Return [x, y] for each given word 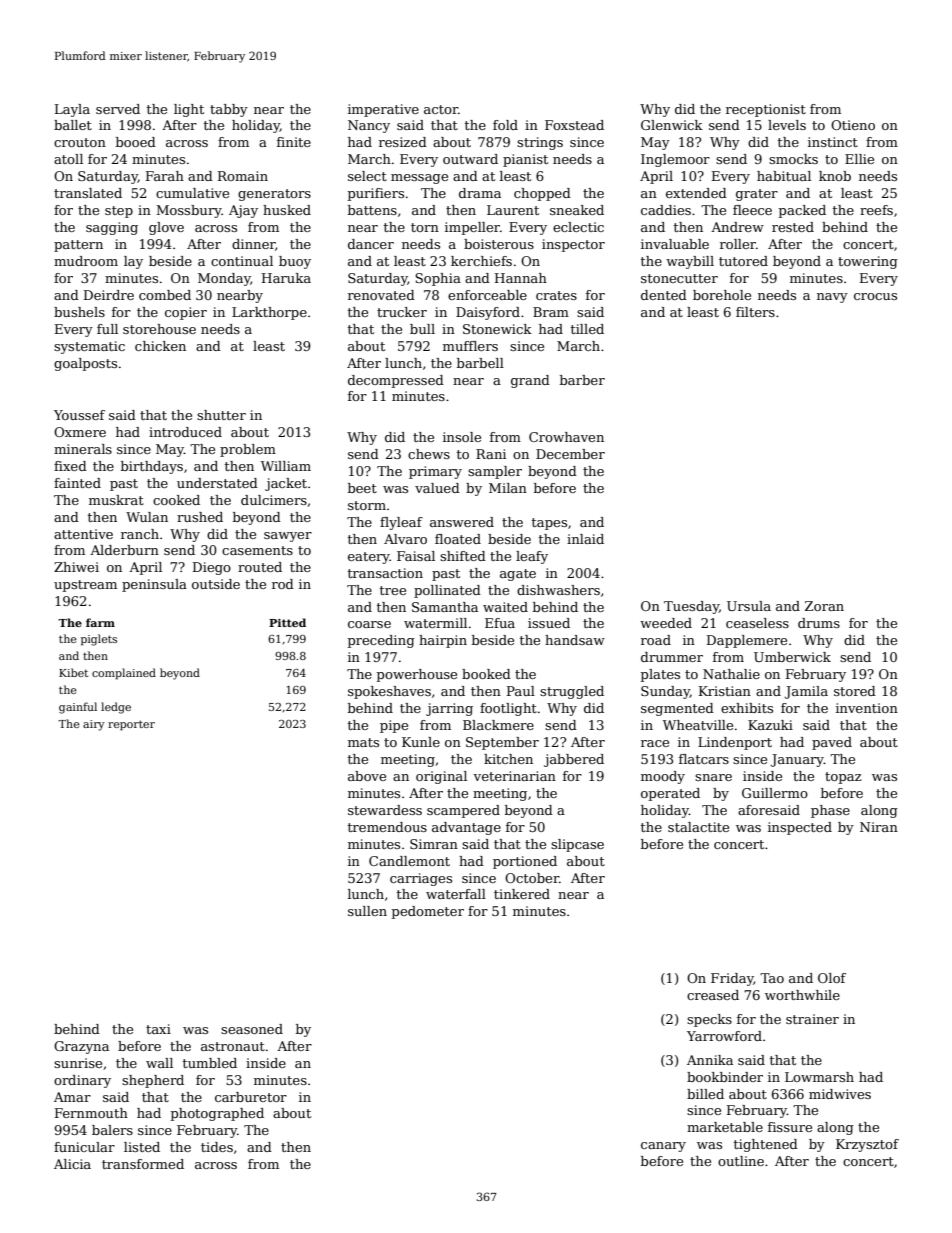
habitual [784, 176]
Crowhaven [566, 437]
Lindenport [735, 743]
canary [663, 1147]
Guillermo [775, 793]
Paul [521, 691]
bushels [79, 312]
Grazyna [81, 1047]
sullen [367, 911]
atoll [68, 159]
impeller [472, 228]
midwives [840, 1094]
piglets [99, 640]
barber [582, 380]
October [532, 878]
